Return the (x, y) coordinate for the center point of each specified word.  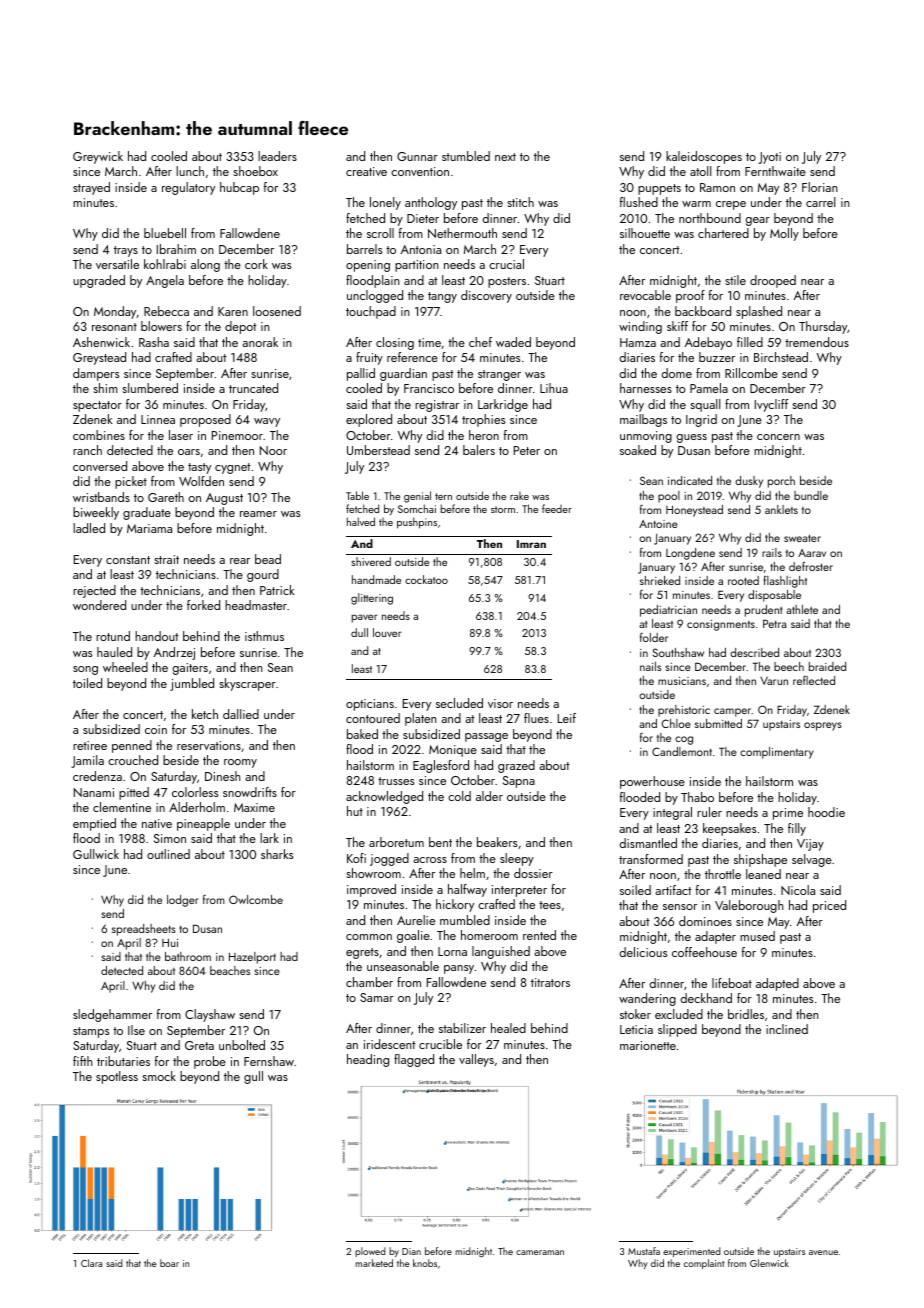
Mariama (149, 528)
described (754, 652)
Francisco (429, 388)
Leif (567, 718)
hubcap (239, 188)
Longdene (690, 554)
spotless (117, 1077)
